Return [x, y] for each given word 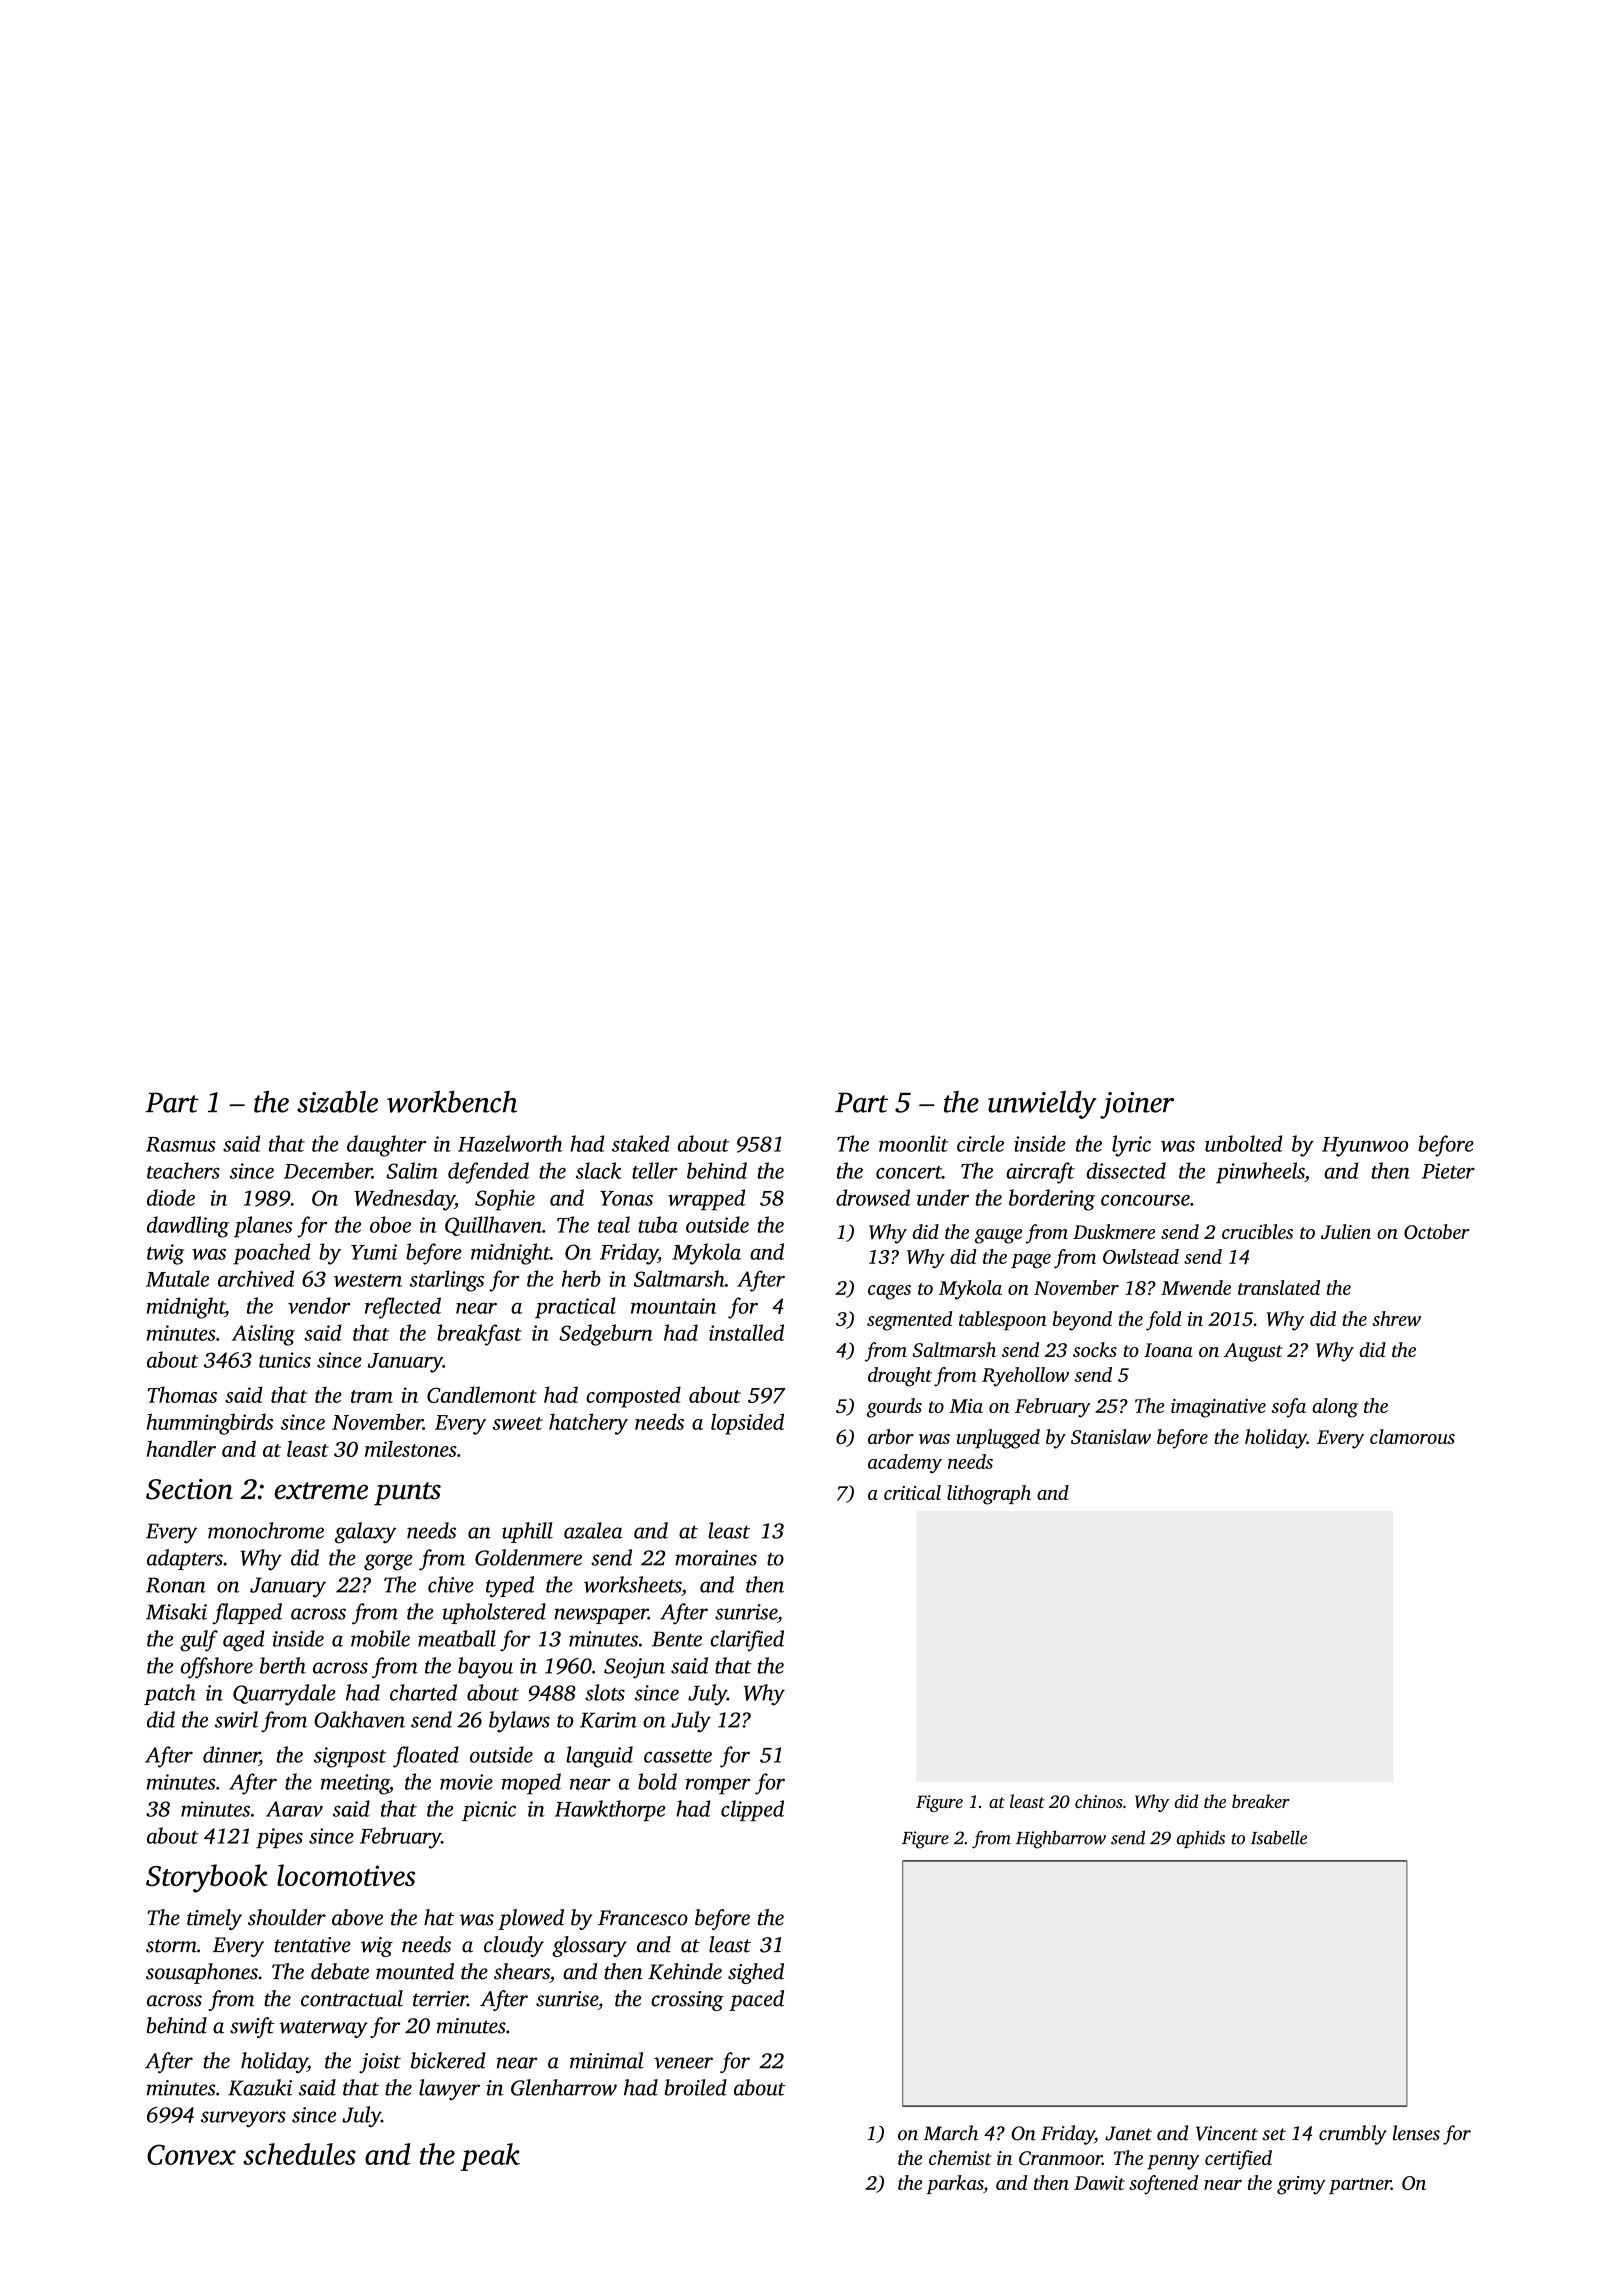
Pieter [1448, 1171]
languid [599, 1757]
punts [407, 1494]
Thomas [182, 1394]
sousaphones [202, 1973]
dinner [231, 1755]
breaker [1261, 1801]
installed [746, 1332]
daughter [386, 1146]
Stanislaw [1111, 1436]
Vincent [1227, 2133]
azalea [593, 1530]
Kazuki [260, 2087]
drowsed [873, 1197]
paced [756, 2000]
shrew [1396, 1318]
